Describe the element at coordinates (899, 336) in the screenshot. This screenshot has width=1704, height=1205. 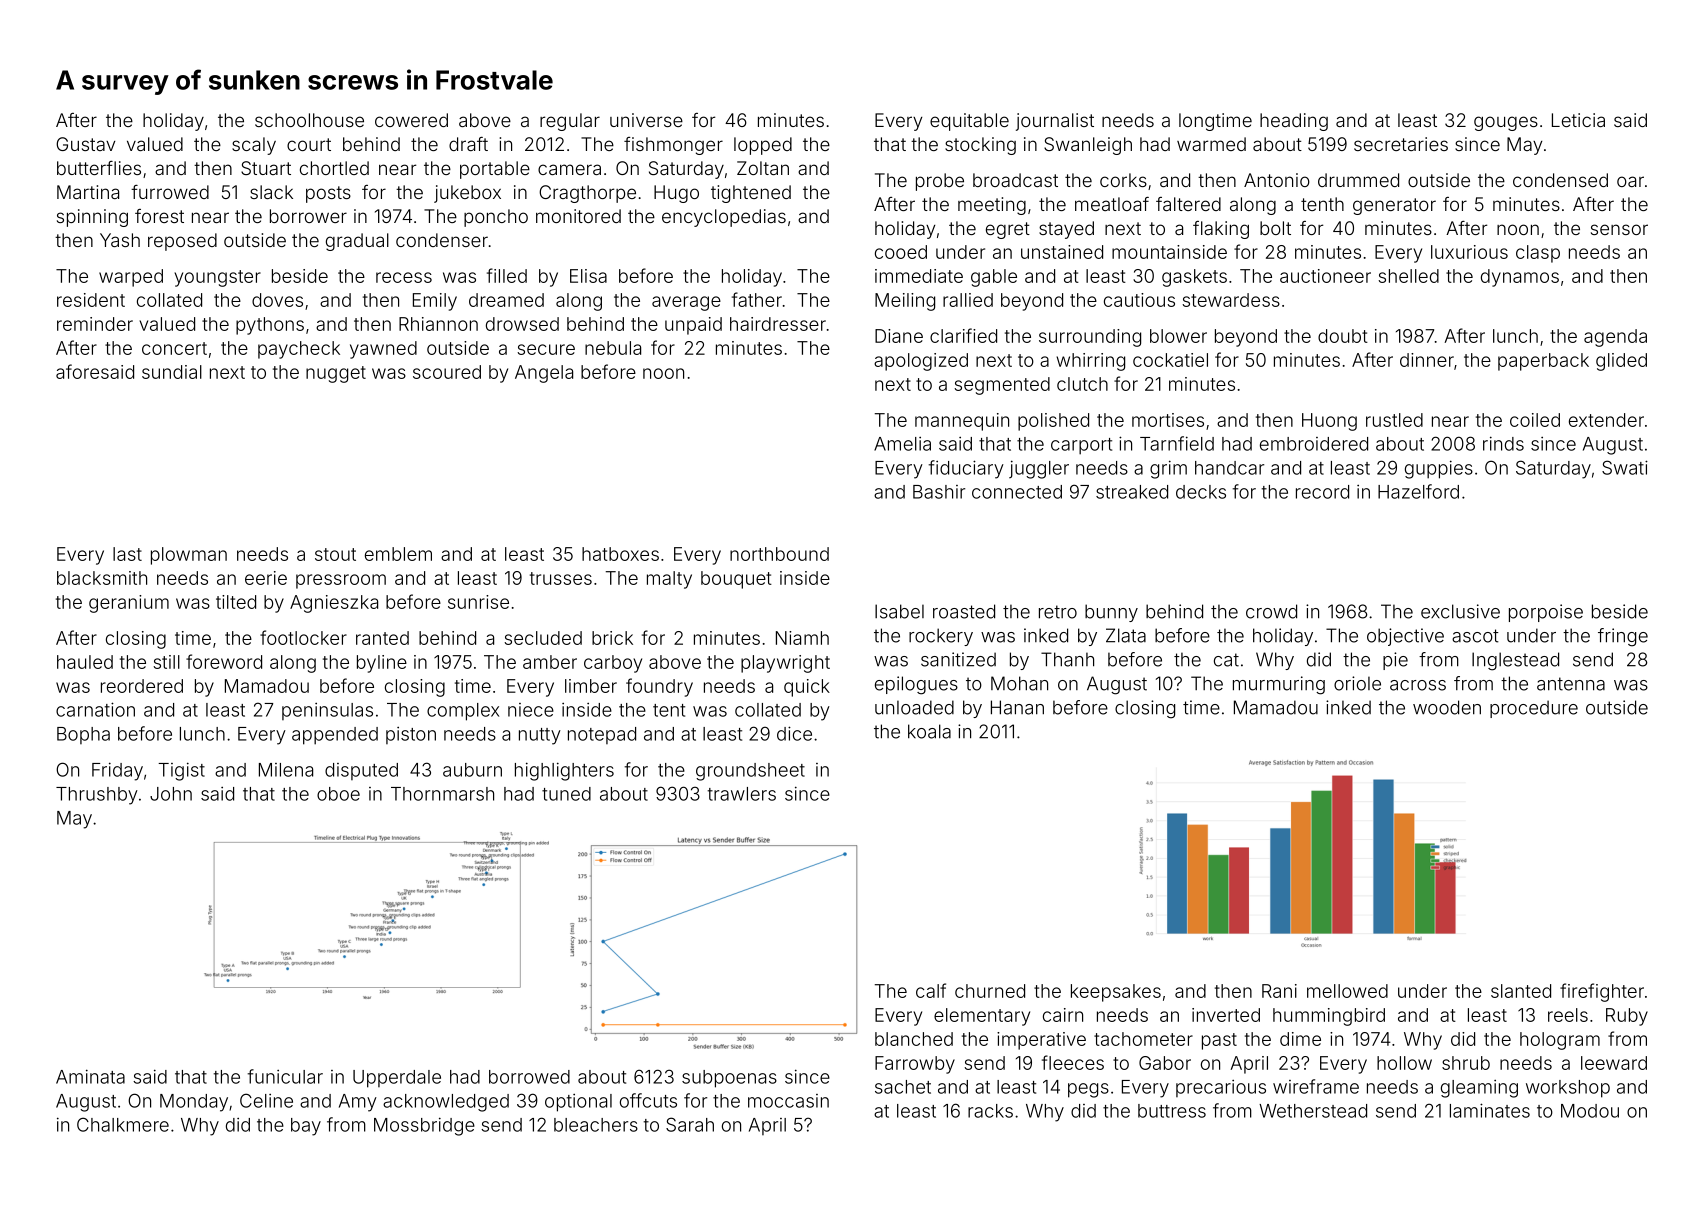
I see `Diane` at that location.
